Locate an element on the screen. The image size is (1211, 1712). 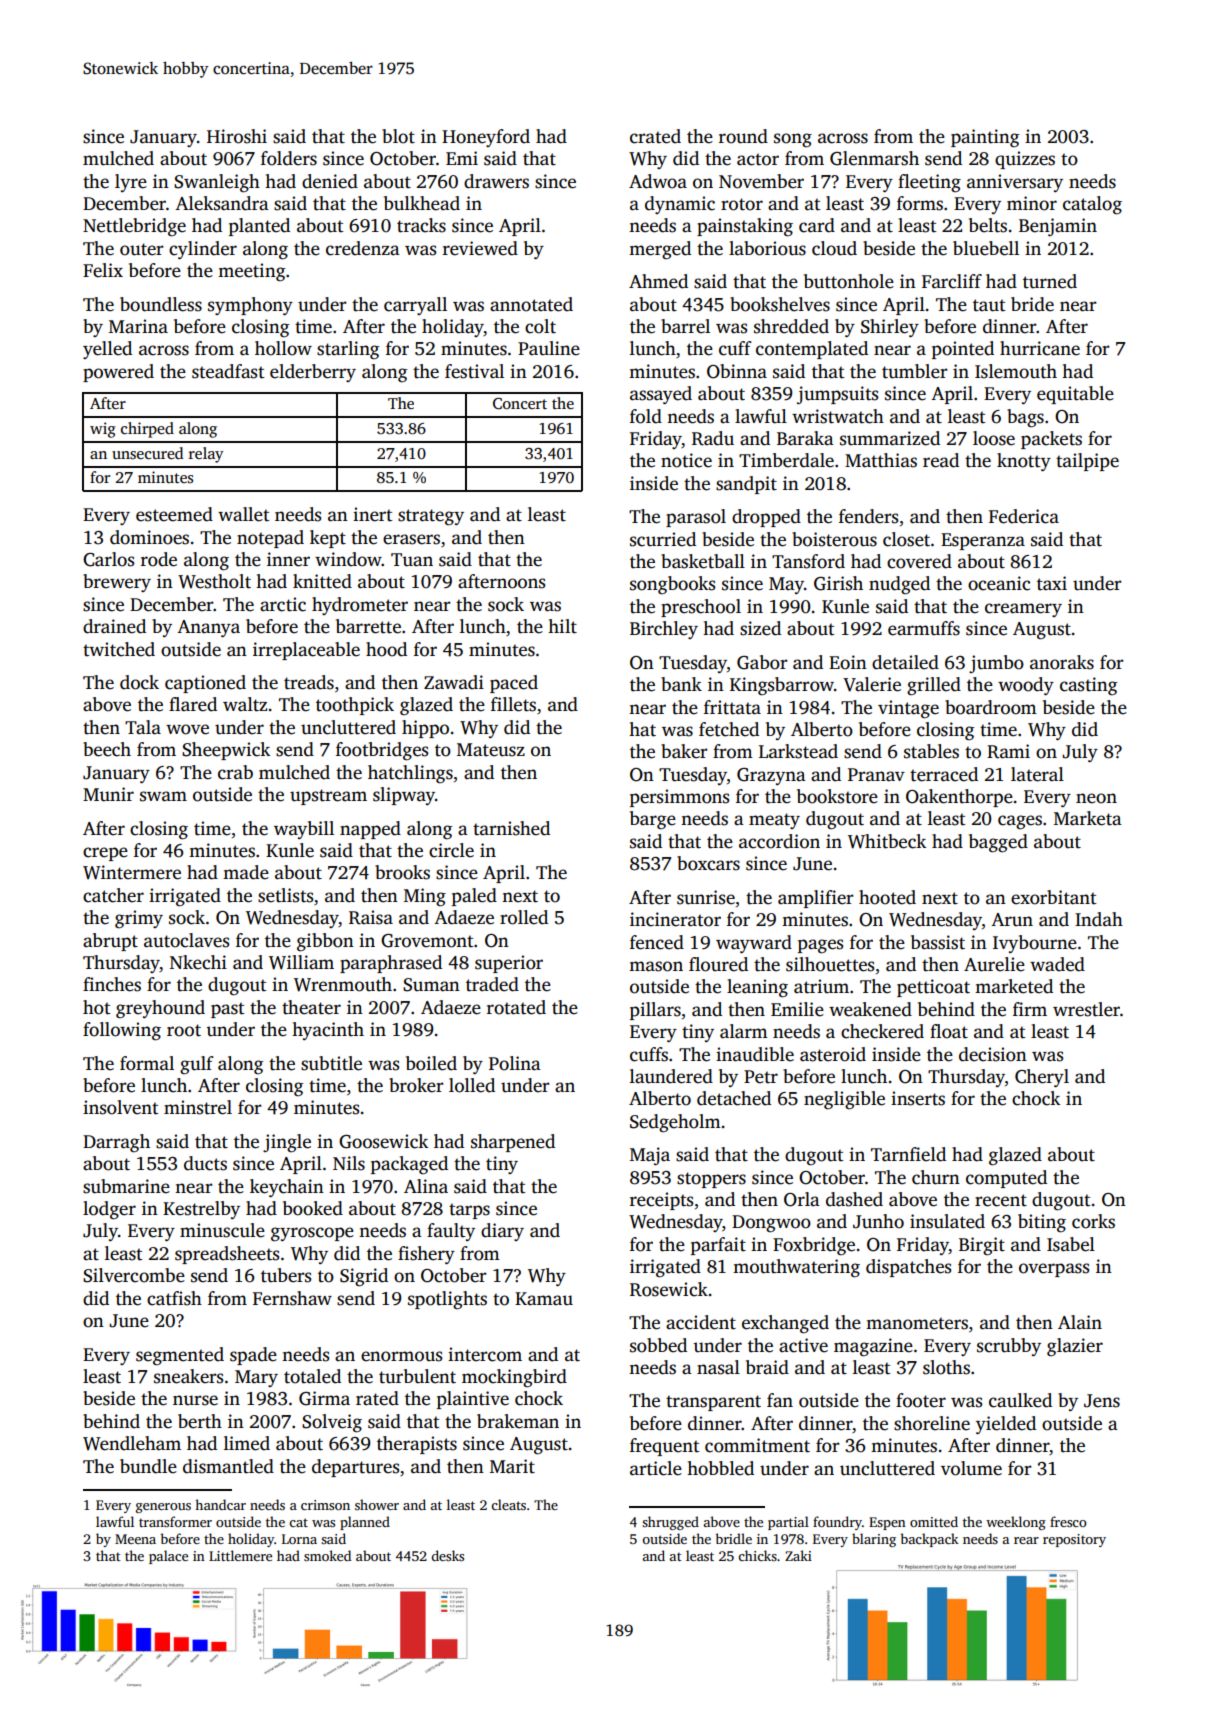
gulf is located at coordinates (197, 1065).
